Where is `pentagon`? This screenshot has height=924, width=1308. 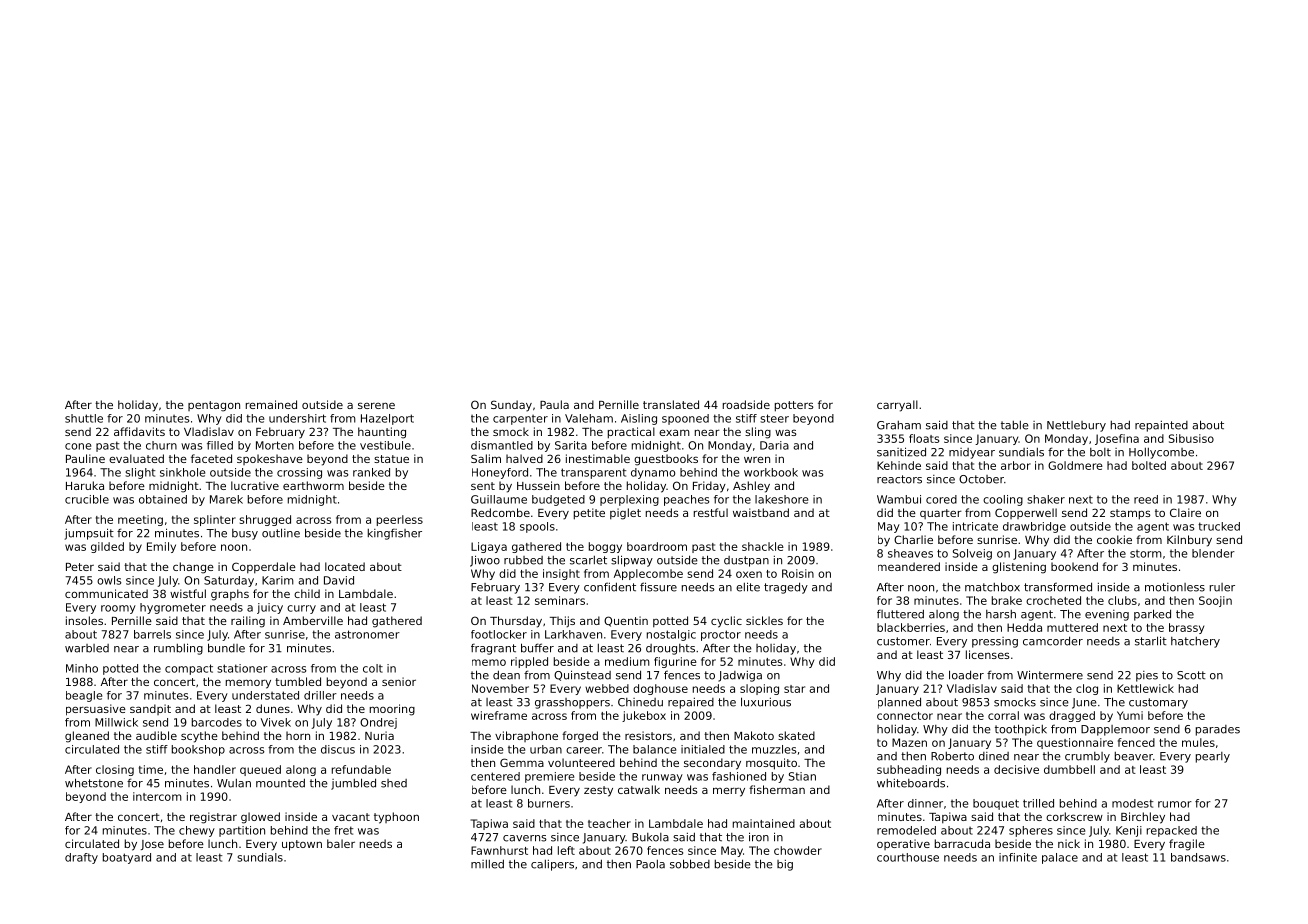 pentagon is located at coordinates (214, 406).
